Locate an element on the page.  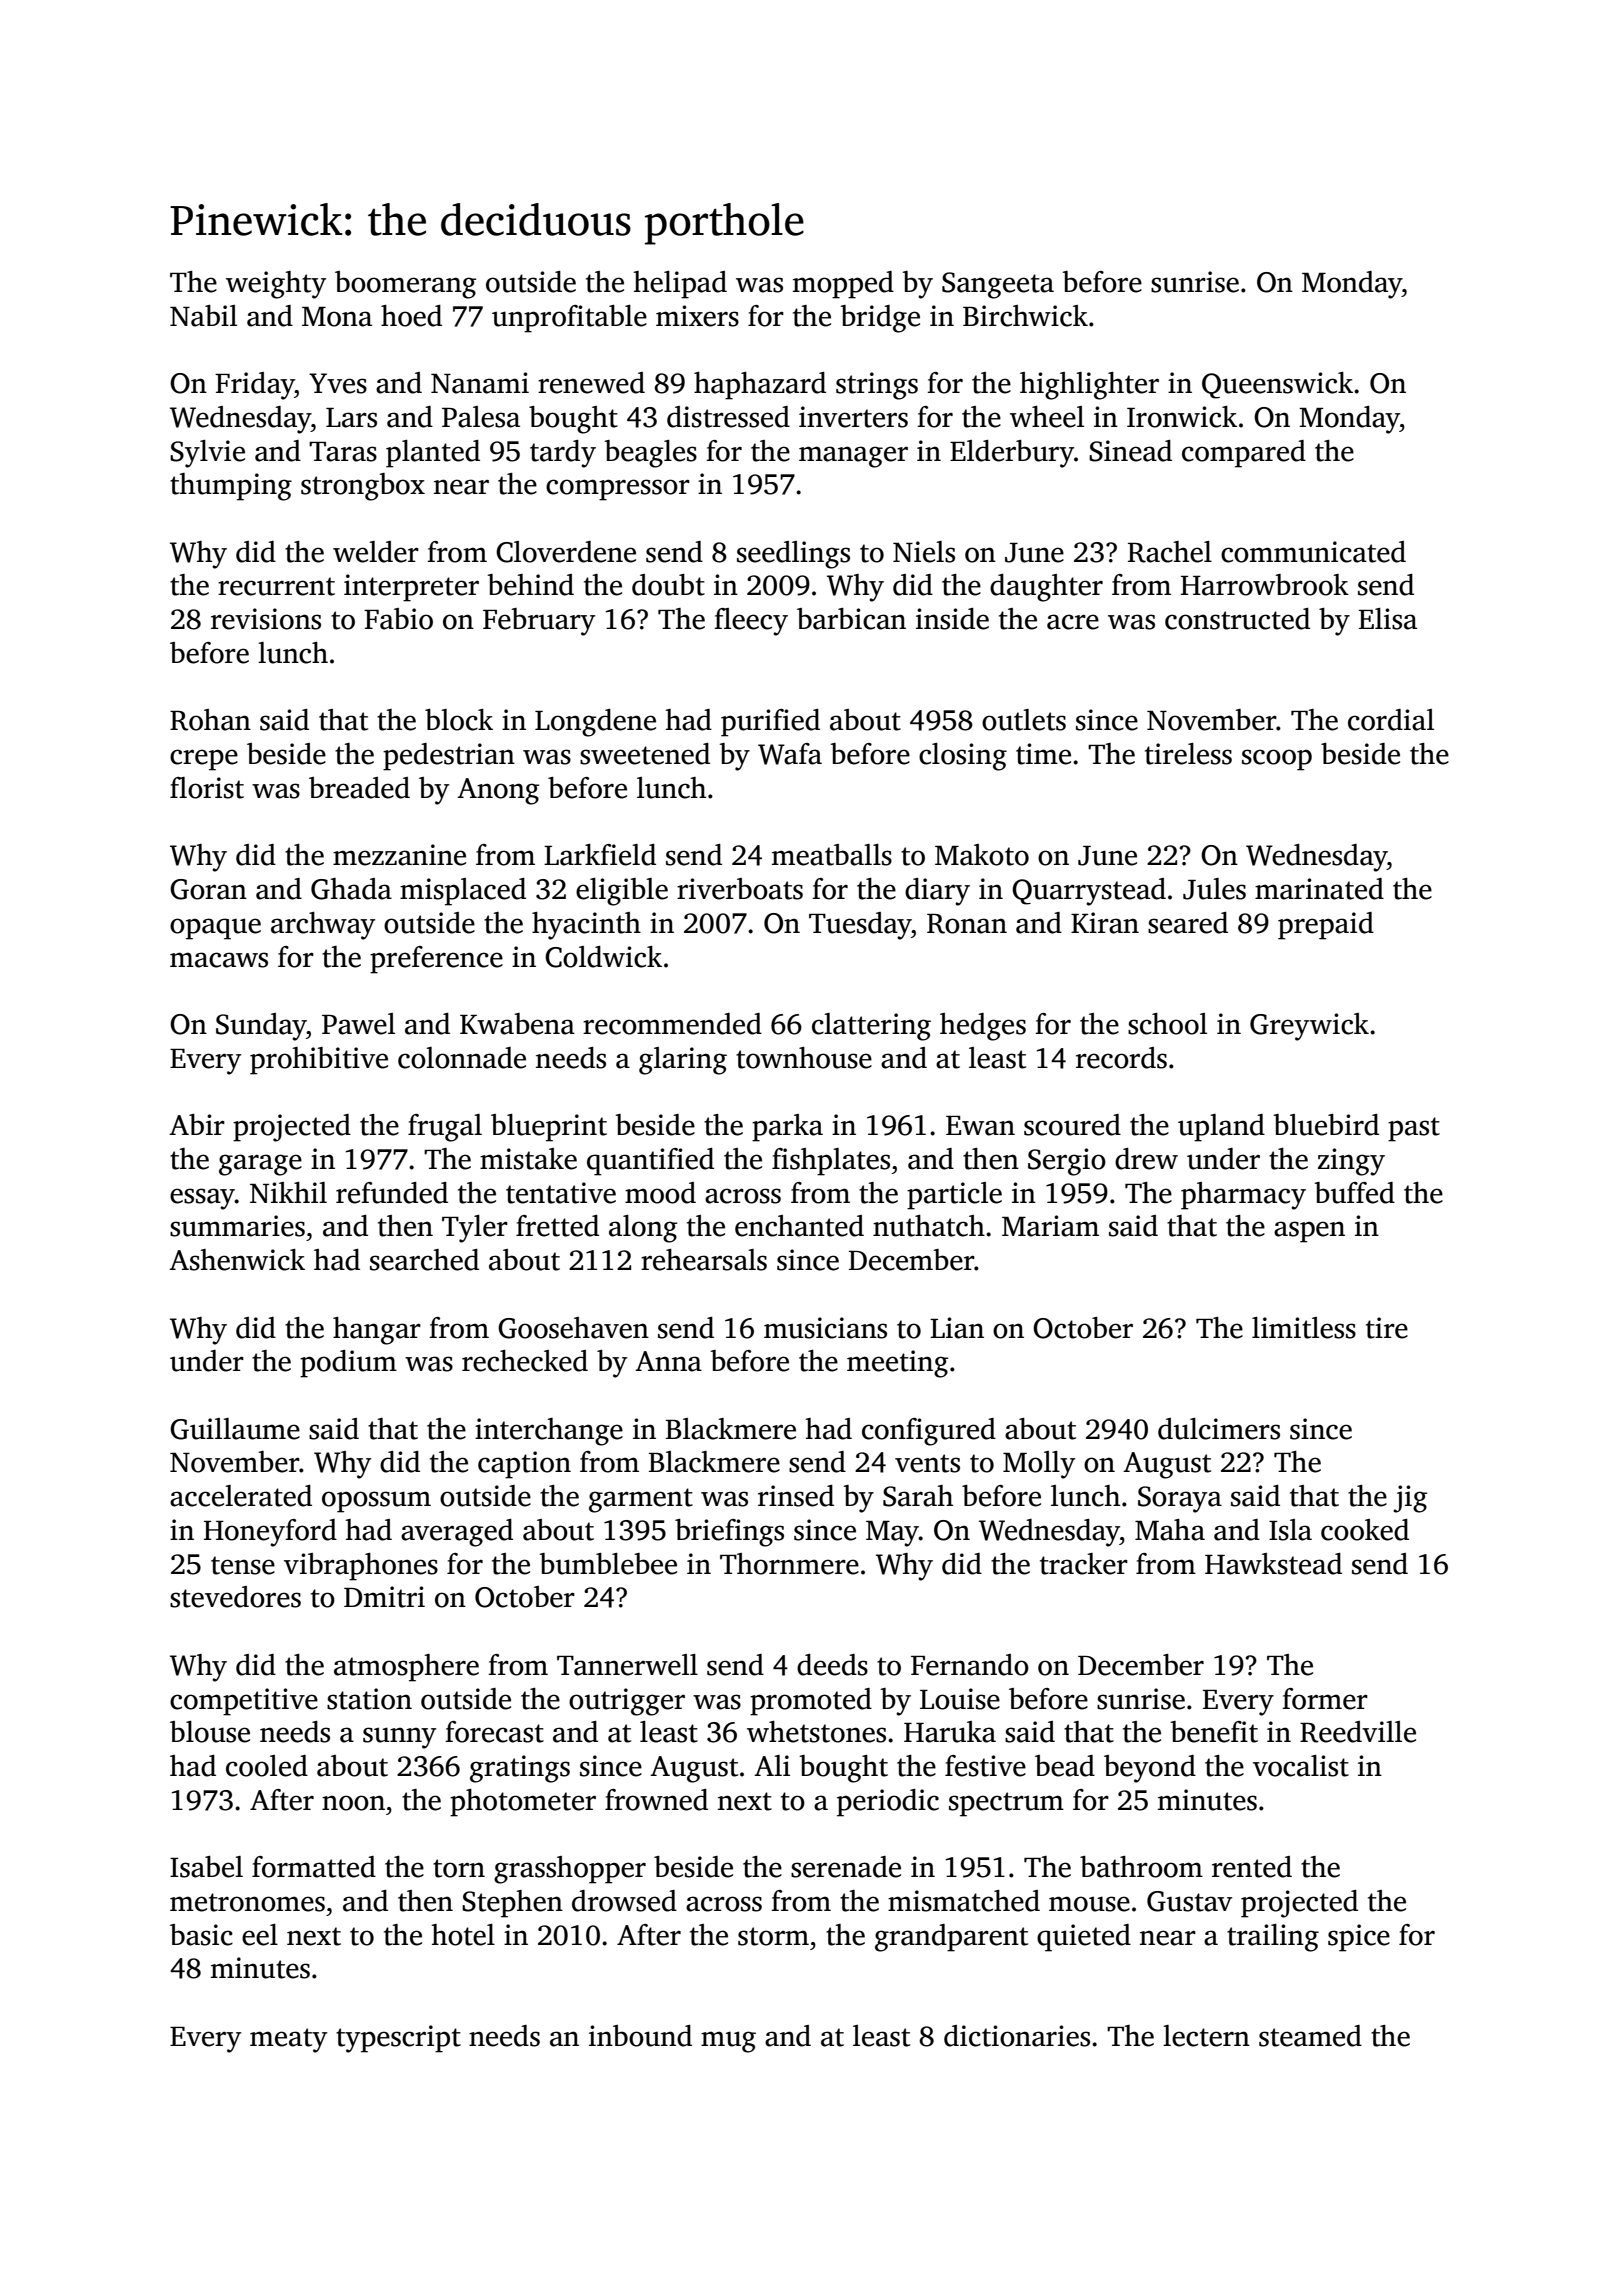
Queenswick is located at coordinates (1277, 385).
